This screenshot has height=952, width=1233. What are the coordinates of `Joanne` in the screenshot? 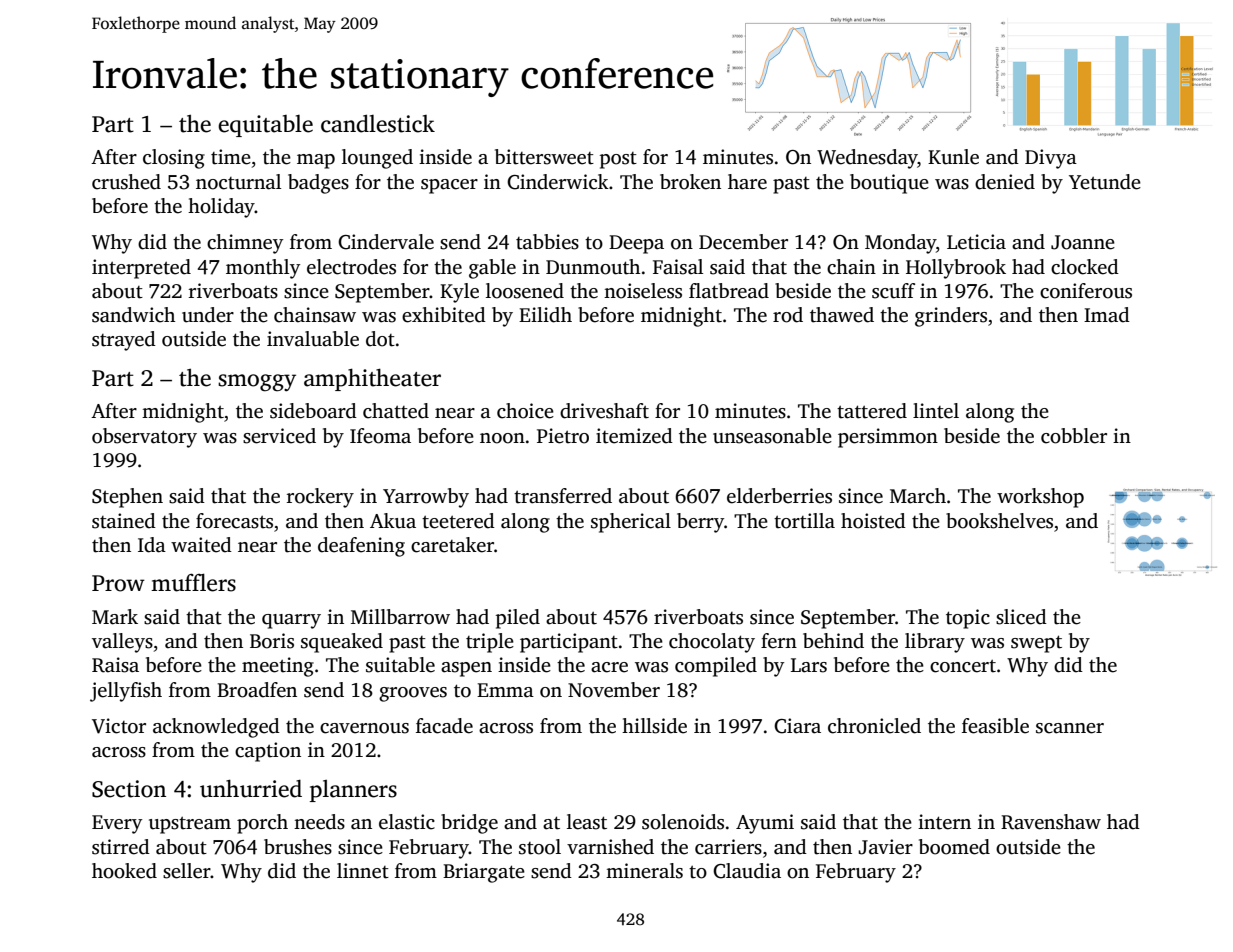 It's located at (1083, 242).
